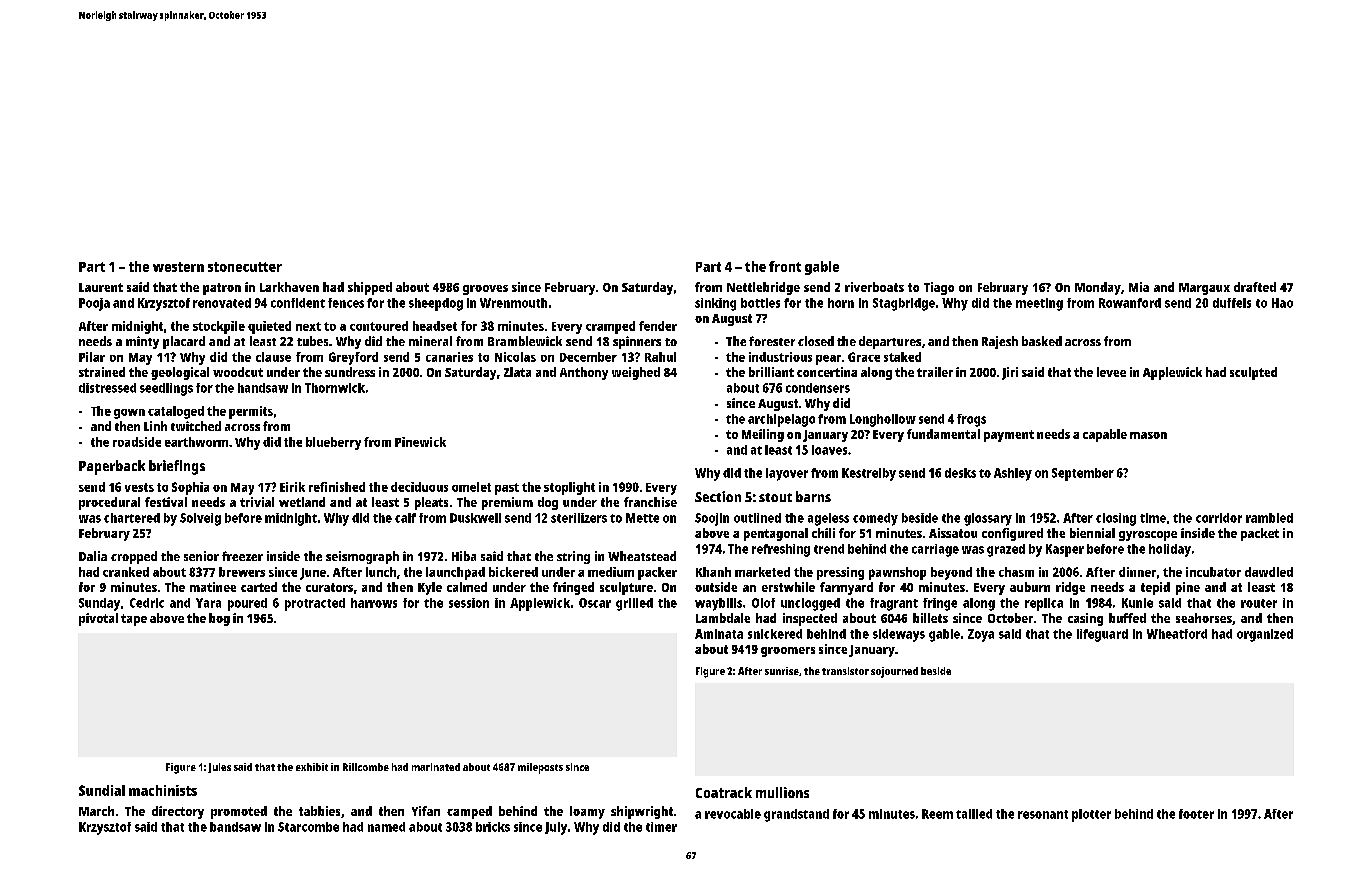  What do you see at coordinates (177, 467) in the page?
I see `briefings` at bounding box center [177, 467].
